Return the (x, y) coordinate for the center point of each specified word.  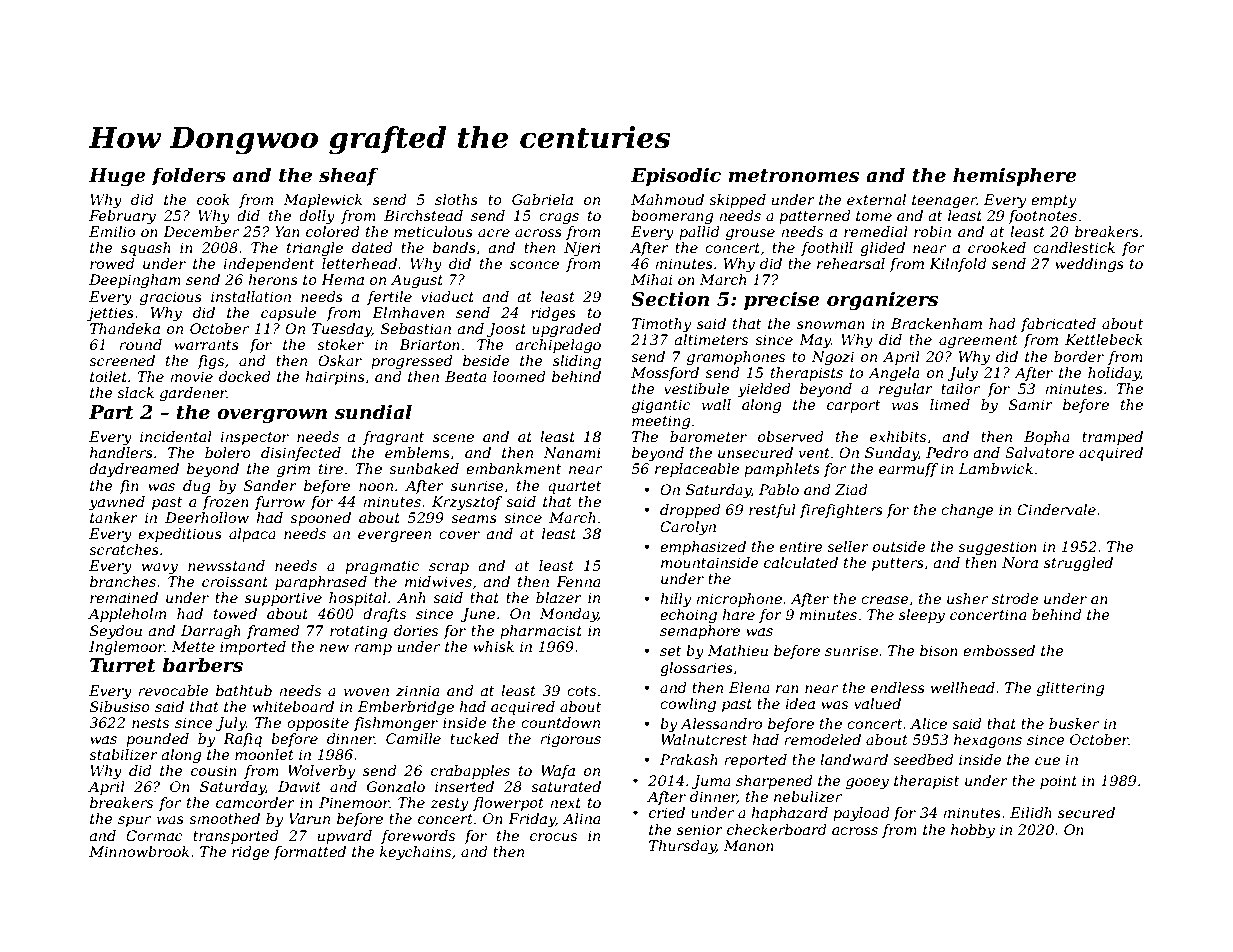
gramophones (736, 358)
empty (1053, 201)
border (1079, 356)
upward (345, 837)
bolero (228, 452)
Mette (193, 646)
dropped (690, 511)
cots (581, 691)
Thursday (682, 847)
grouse (750, 234)
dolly (317, 217)
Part (111, 412)
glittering (1070, 689)
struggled (1078, 564)
